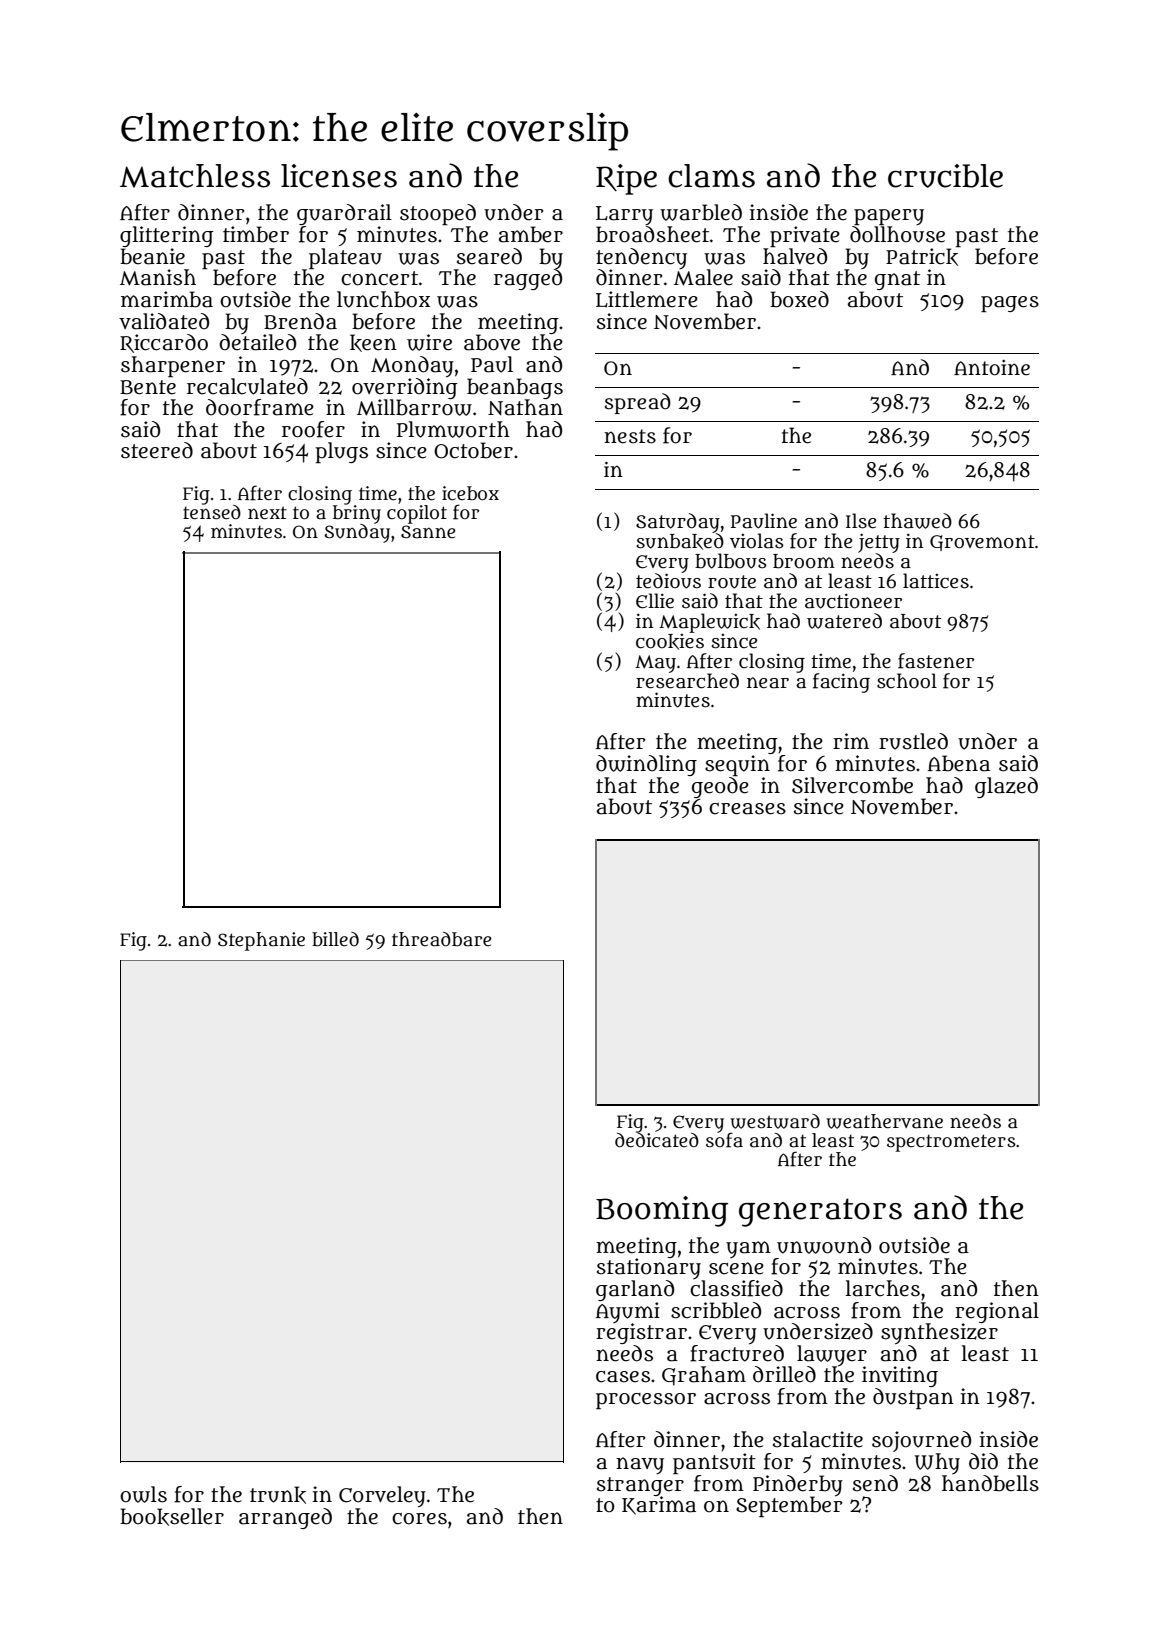  I want to click on tendency, so click(641, 258).
